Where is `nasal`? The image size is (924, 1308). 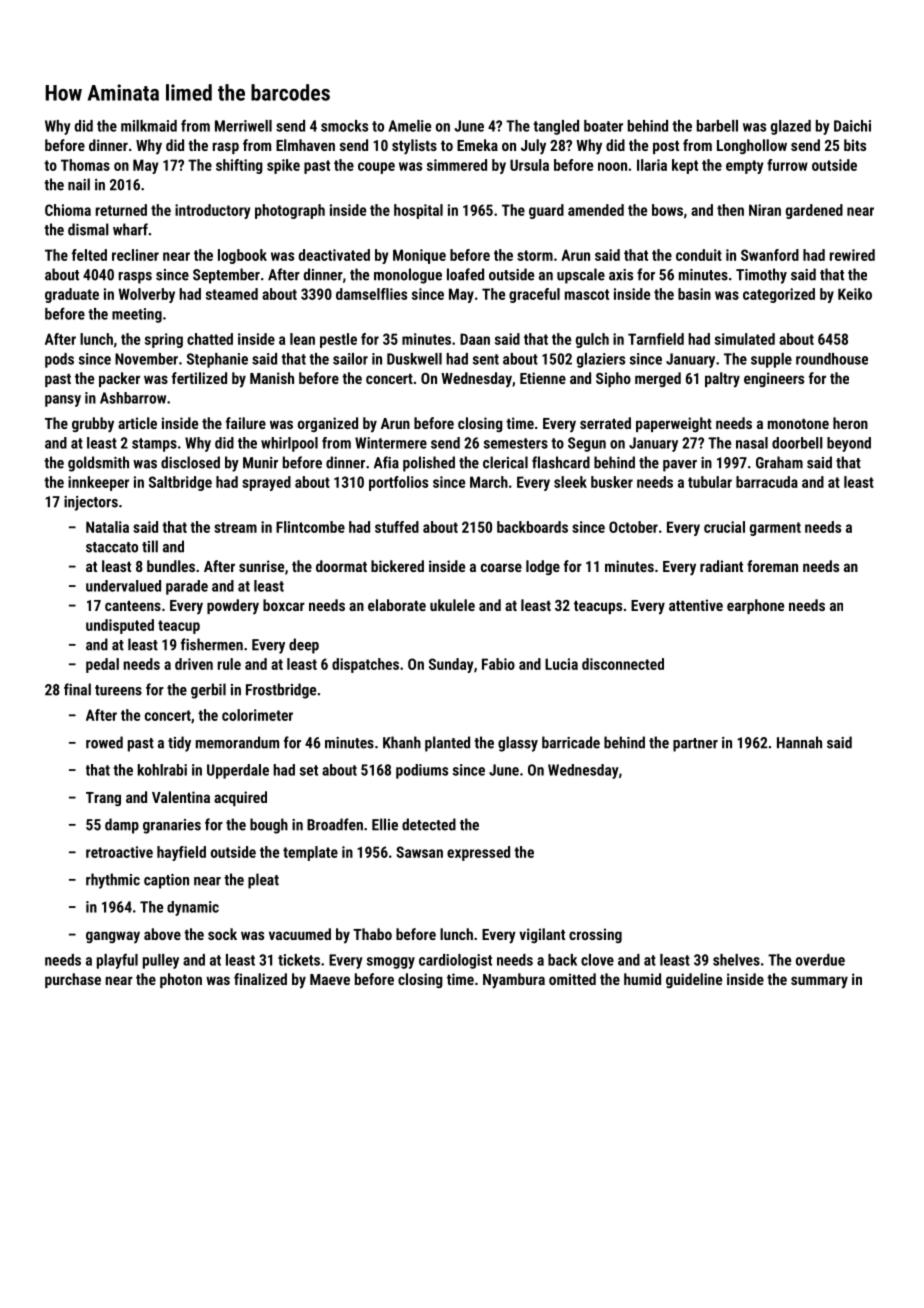 nasal is located at coordinates (752, 443).
